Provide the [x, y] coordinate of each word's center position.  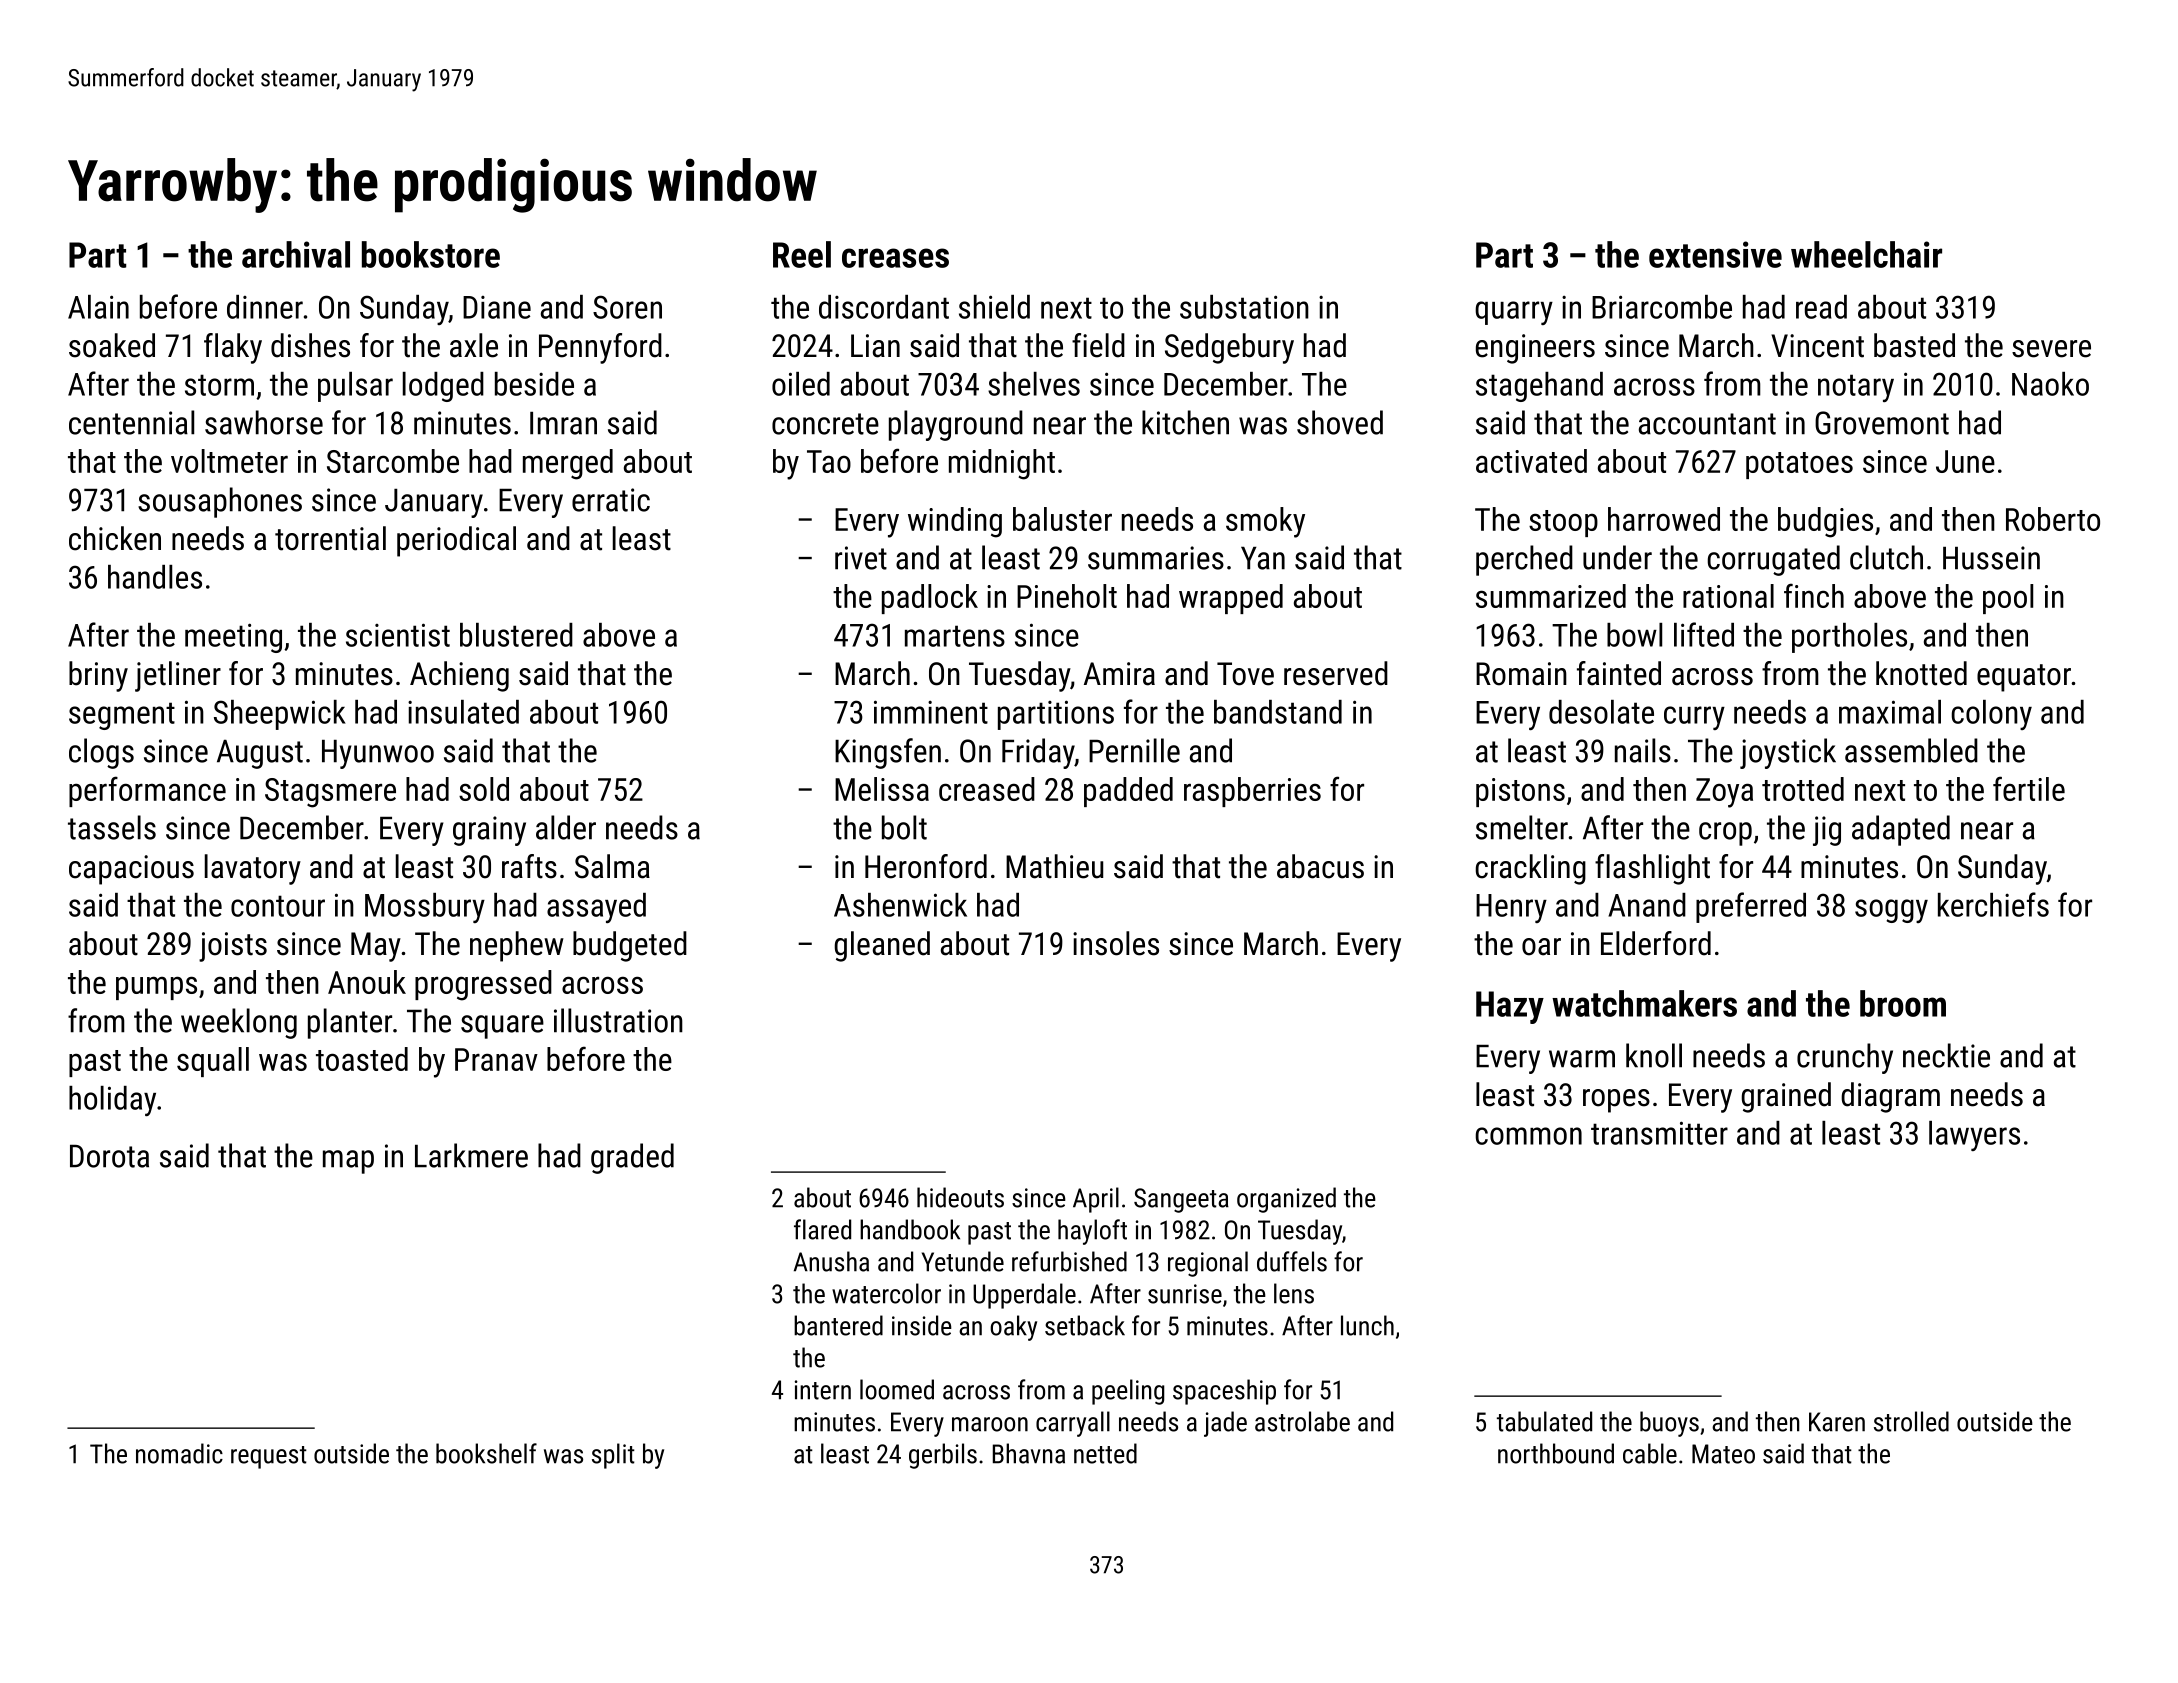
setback [1085, 1325]
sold [484, 789]
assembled [1911, 750]
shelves [1034, 384]
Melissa [882, 789]
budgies [1825, 522]
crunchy [1845, 1058]
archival [296, 254]
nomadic [179, 1453]
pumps [156, 988]
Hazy [1510, 1007]
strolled [1911, 1421]
